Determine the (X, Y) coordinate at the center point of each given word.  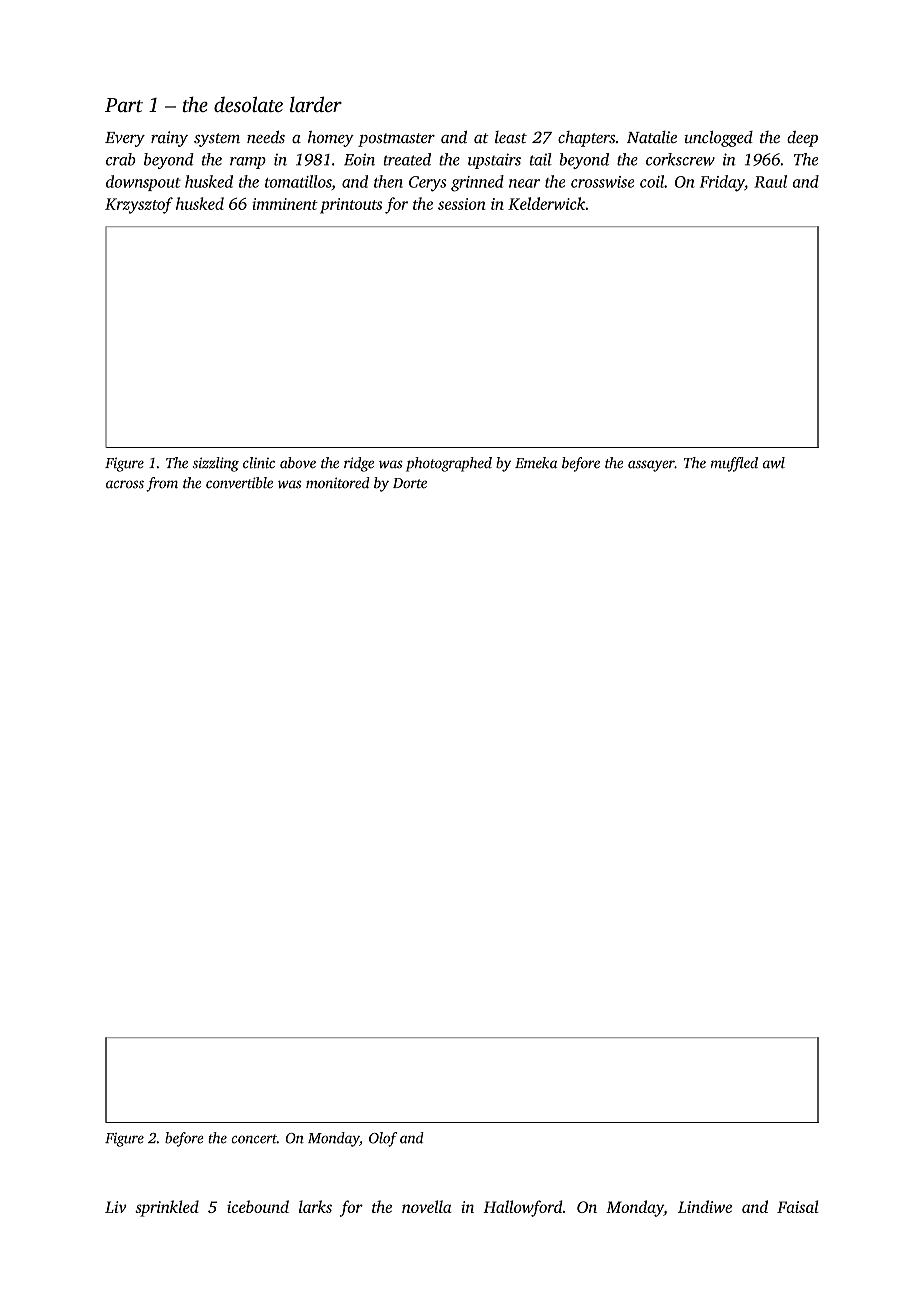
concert (254, 1139)
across (125, 484)
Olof (383, 1139)
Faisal (798, 1206)
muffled (734, 464)
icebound (258, 1206)
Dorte (410, 483)
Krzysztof (139, 205)
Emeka (536, 463)
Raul (770, 181)
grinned (477, 183)
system (217, 140)
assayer (651, 466)
